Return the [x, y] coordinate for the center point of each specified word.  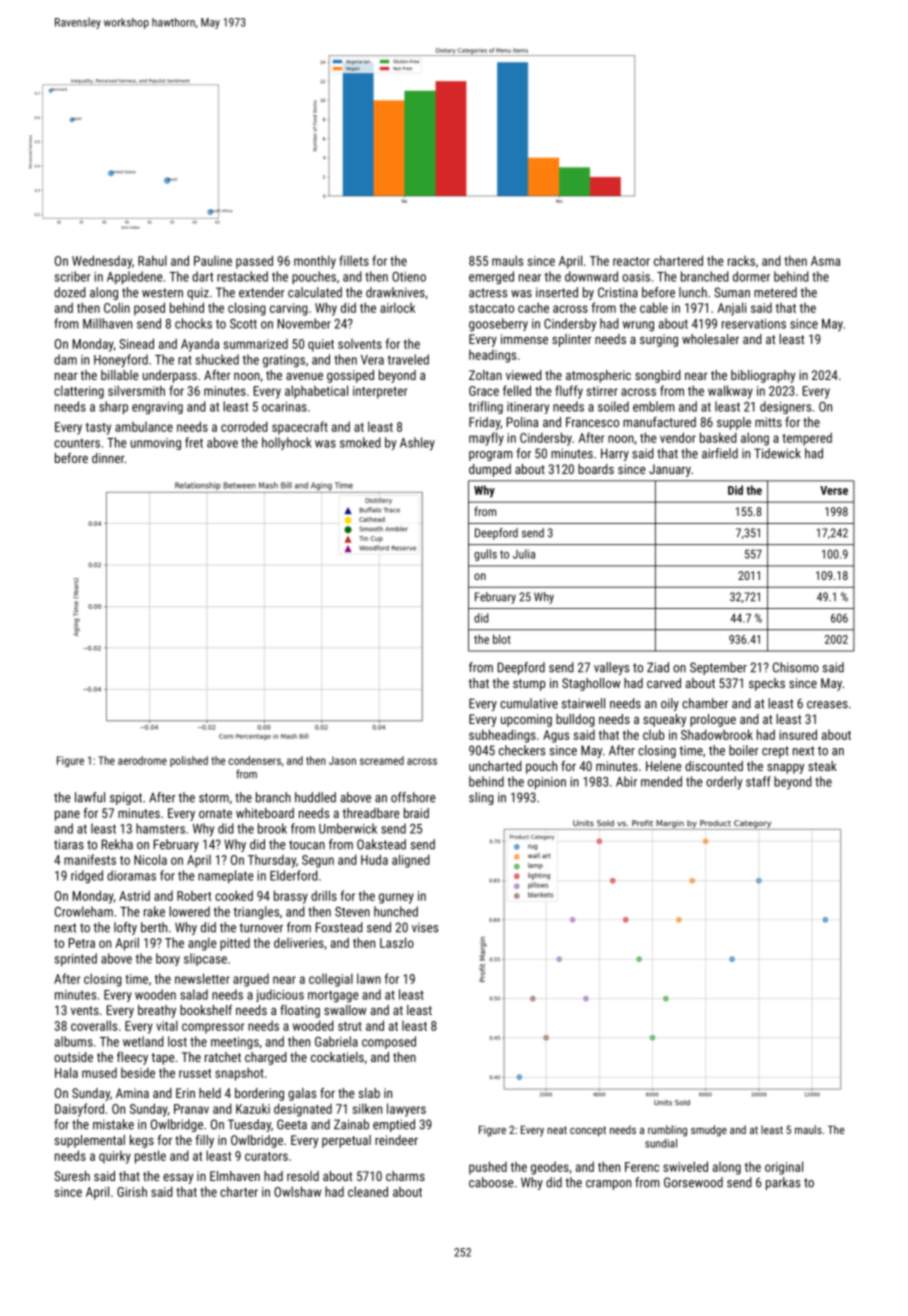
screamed [382, 760]
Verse [834, 490]
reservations [754, 324]
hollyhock [287, 443]
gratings [284, 361]
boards [596, 469]
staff [758, 781]
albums [74, 1041]
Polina [522, 422]
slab [369, 1093]
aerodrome [142, 760]
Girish [132, 1191]
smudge [709, 1131]
